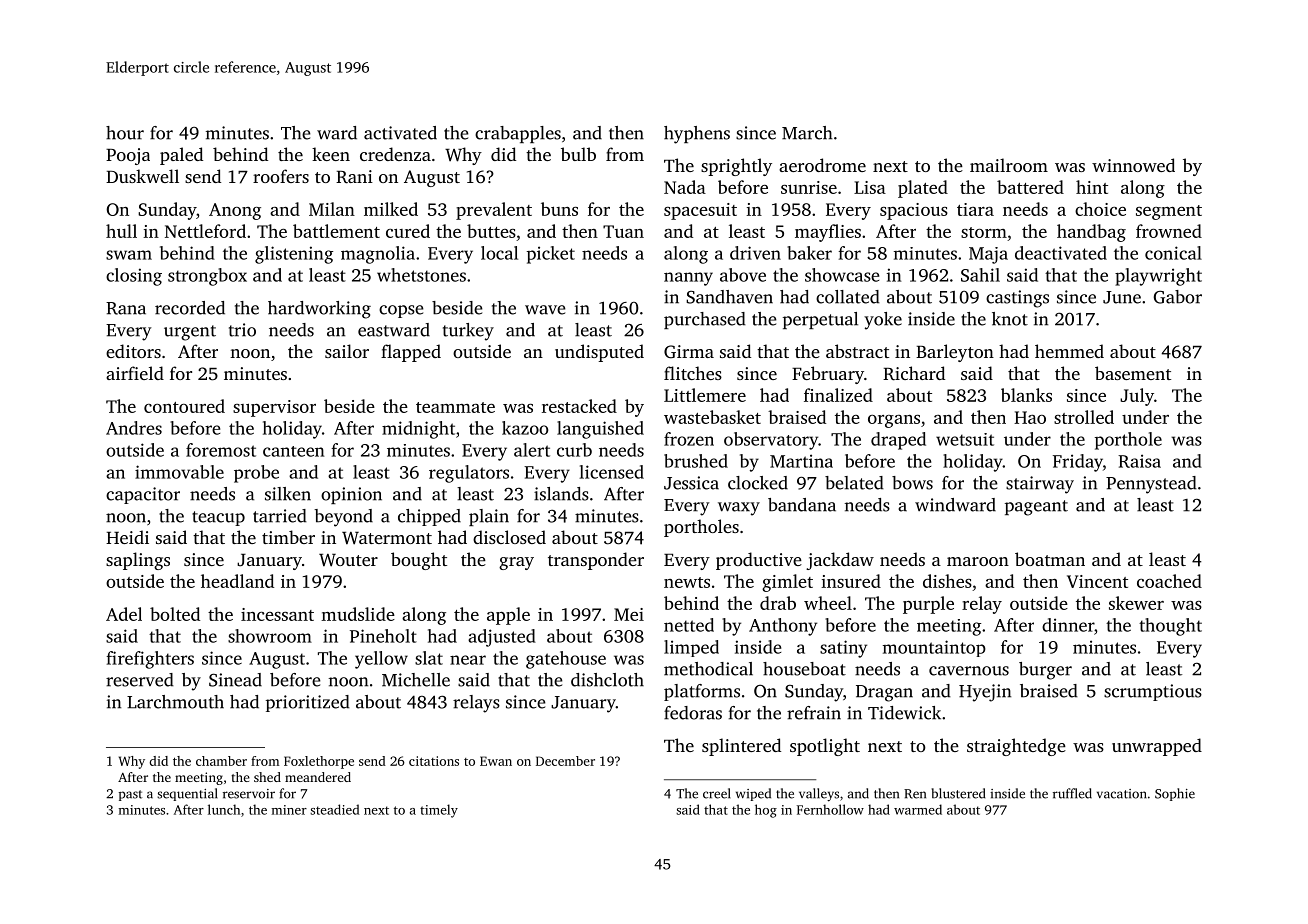 This screenshot has width=1308, height=924. What do you see at coordinates (578, 154) in the screenshot?
I see `bulb` at bounding box center [578, 154].
